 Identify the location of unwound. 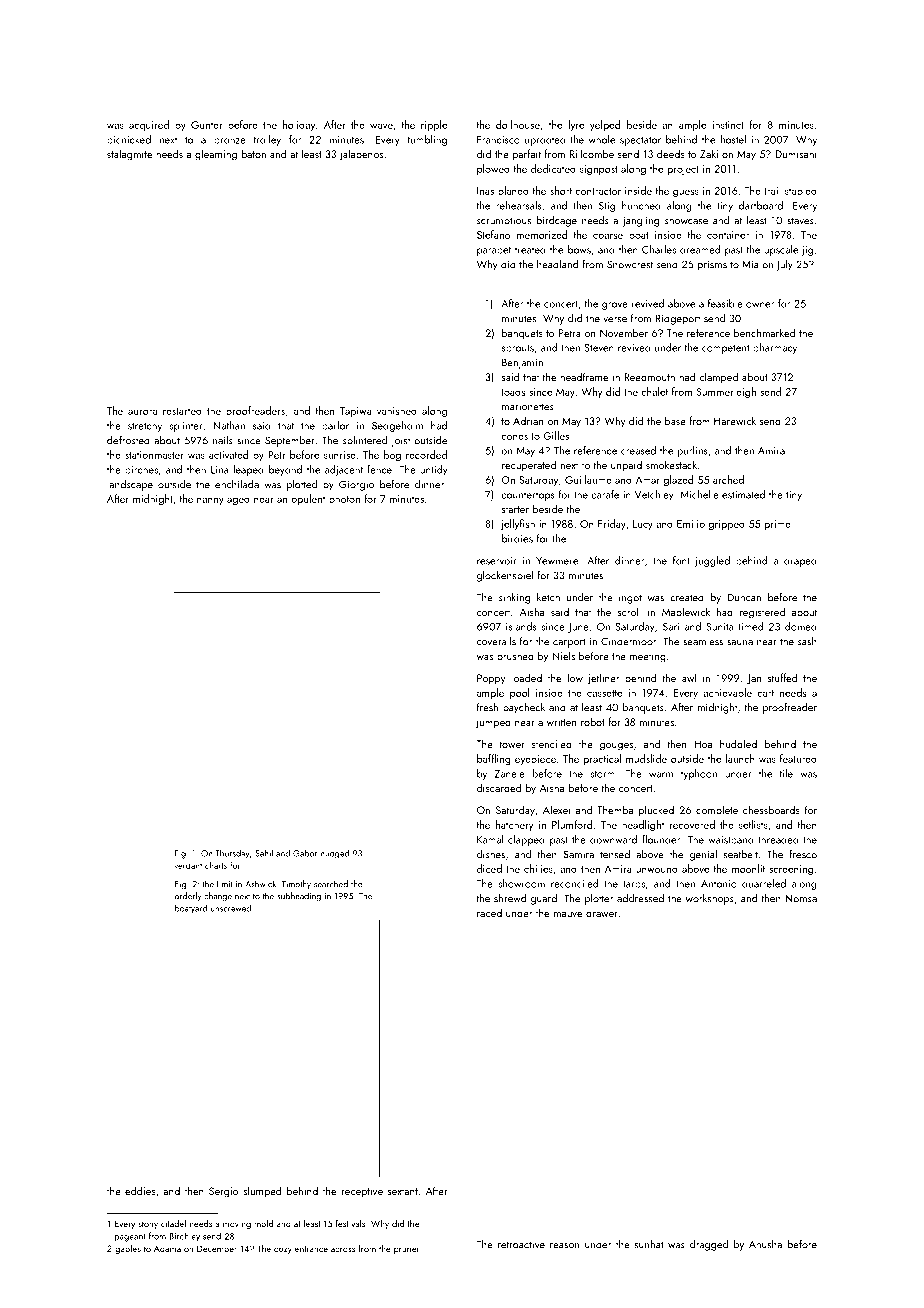
(657, 868).
